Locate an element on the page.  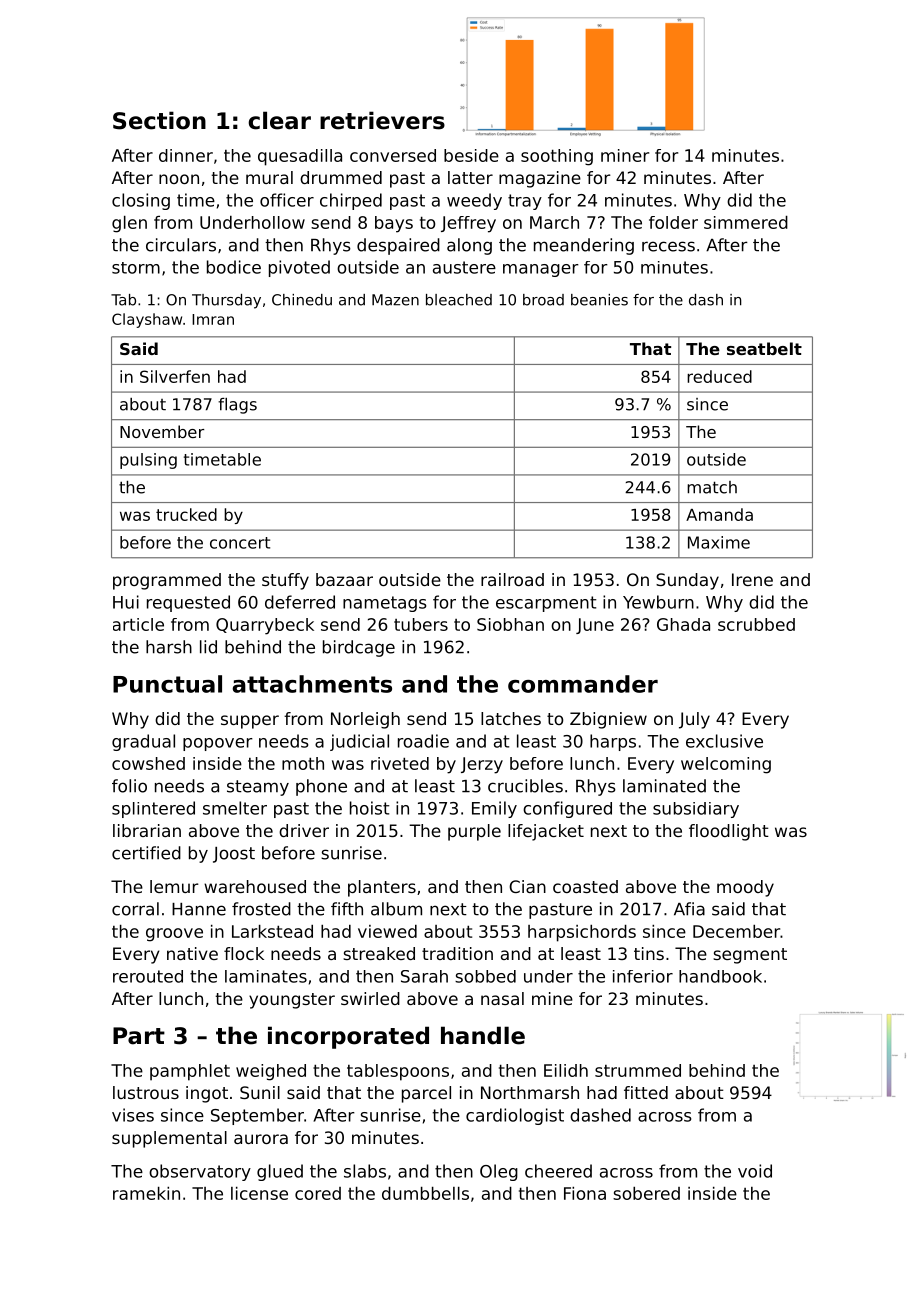
soothing is located at coordinates (557, 157).
